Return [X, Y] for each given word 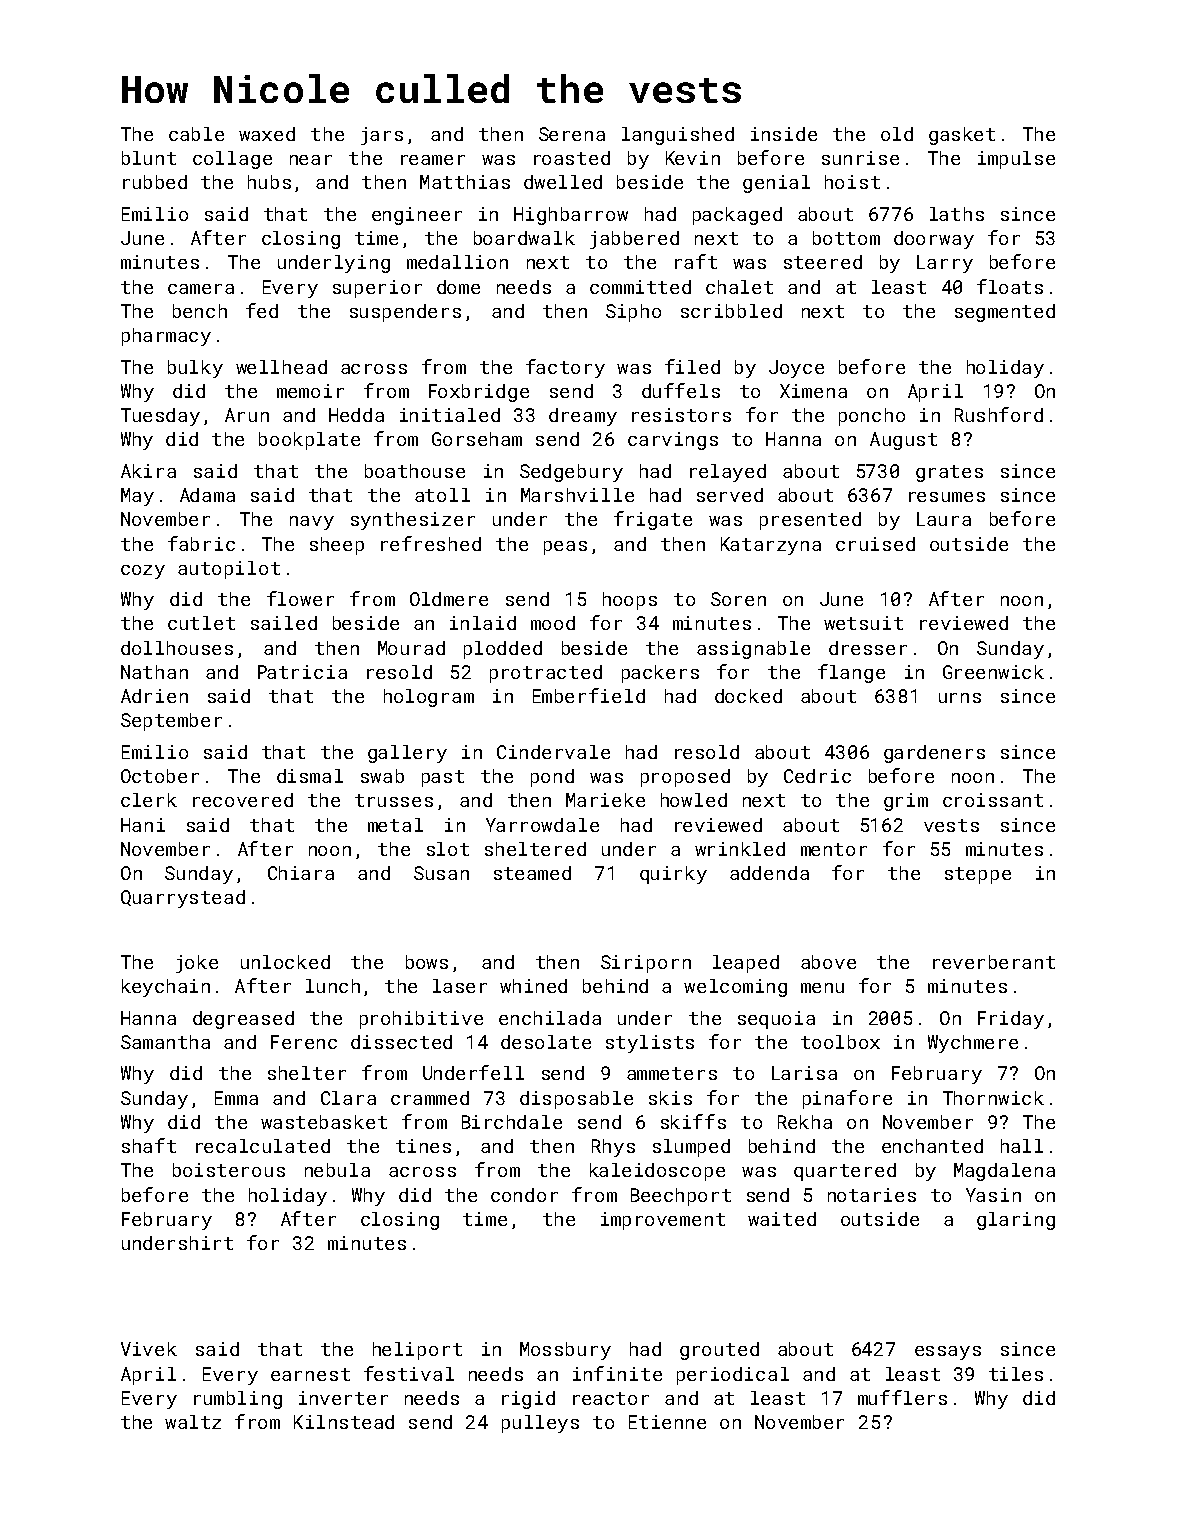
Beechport [681, 1197]
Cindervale [553, 752]
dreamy [583, 417]
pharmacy [166, 337]
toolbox [840, 1042]
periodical [733, 1376]
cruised [875, 544]
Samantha [165, 1042]
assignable [753, 650]
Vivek [149, 1349]
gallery [407, 754]
